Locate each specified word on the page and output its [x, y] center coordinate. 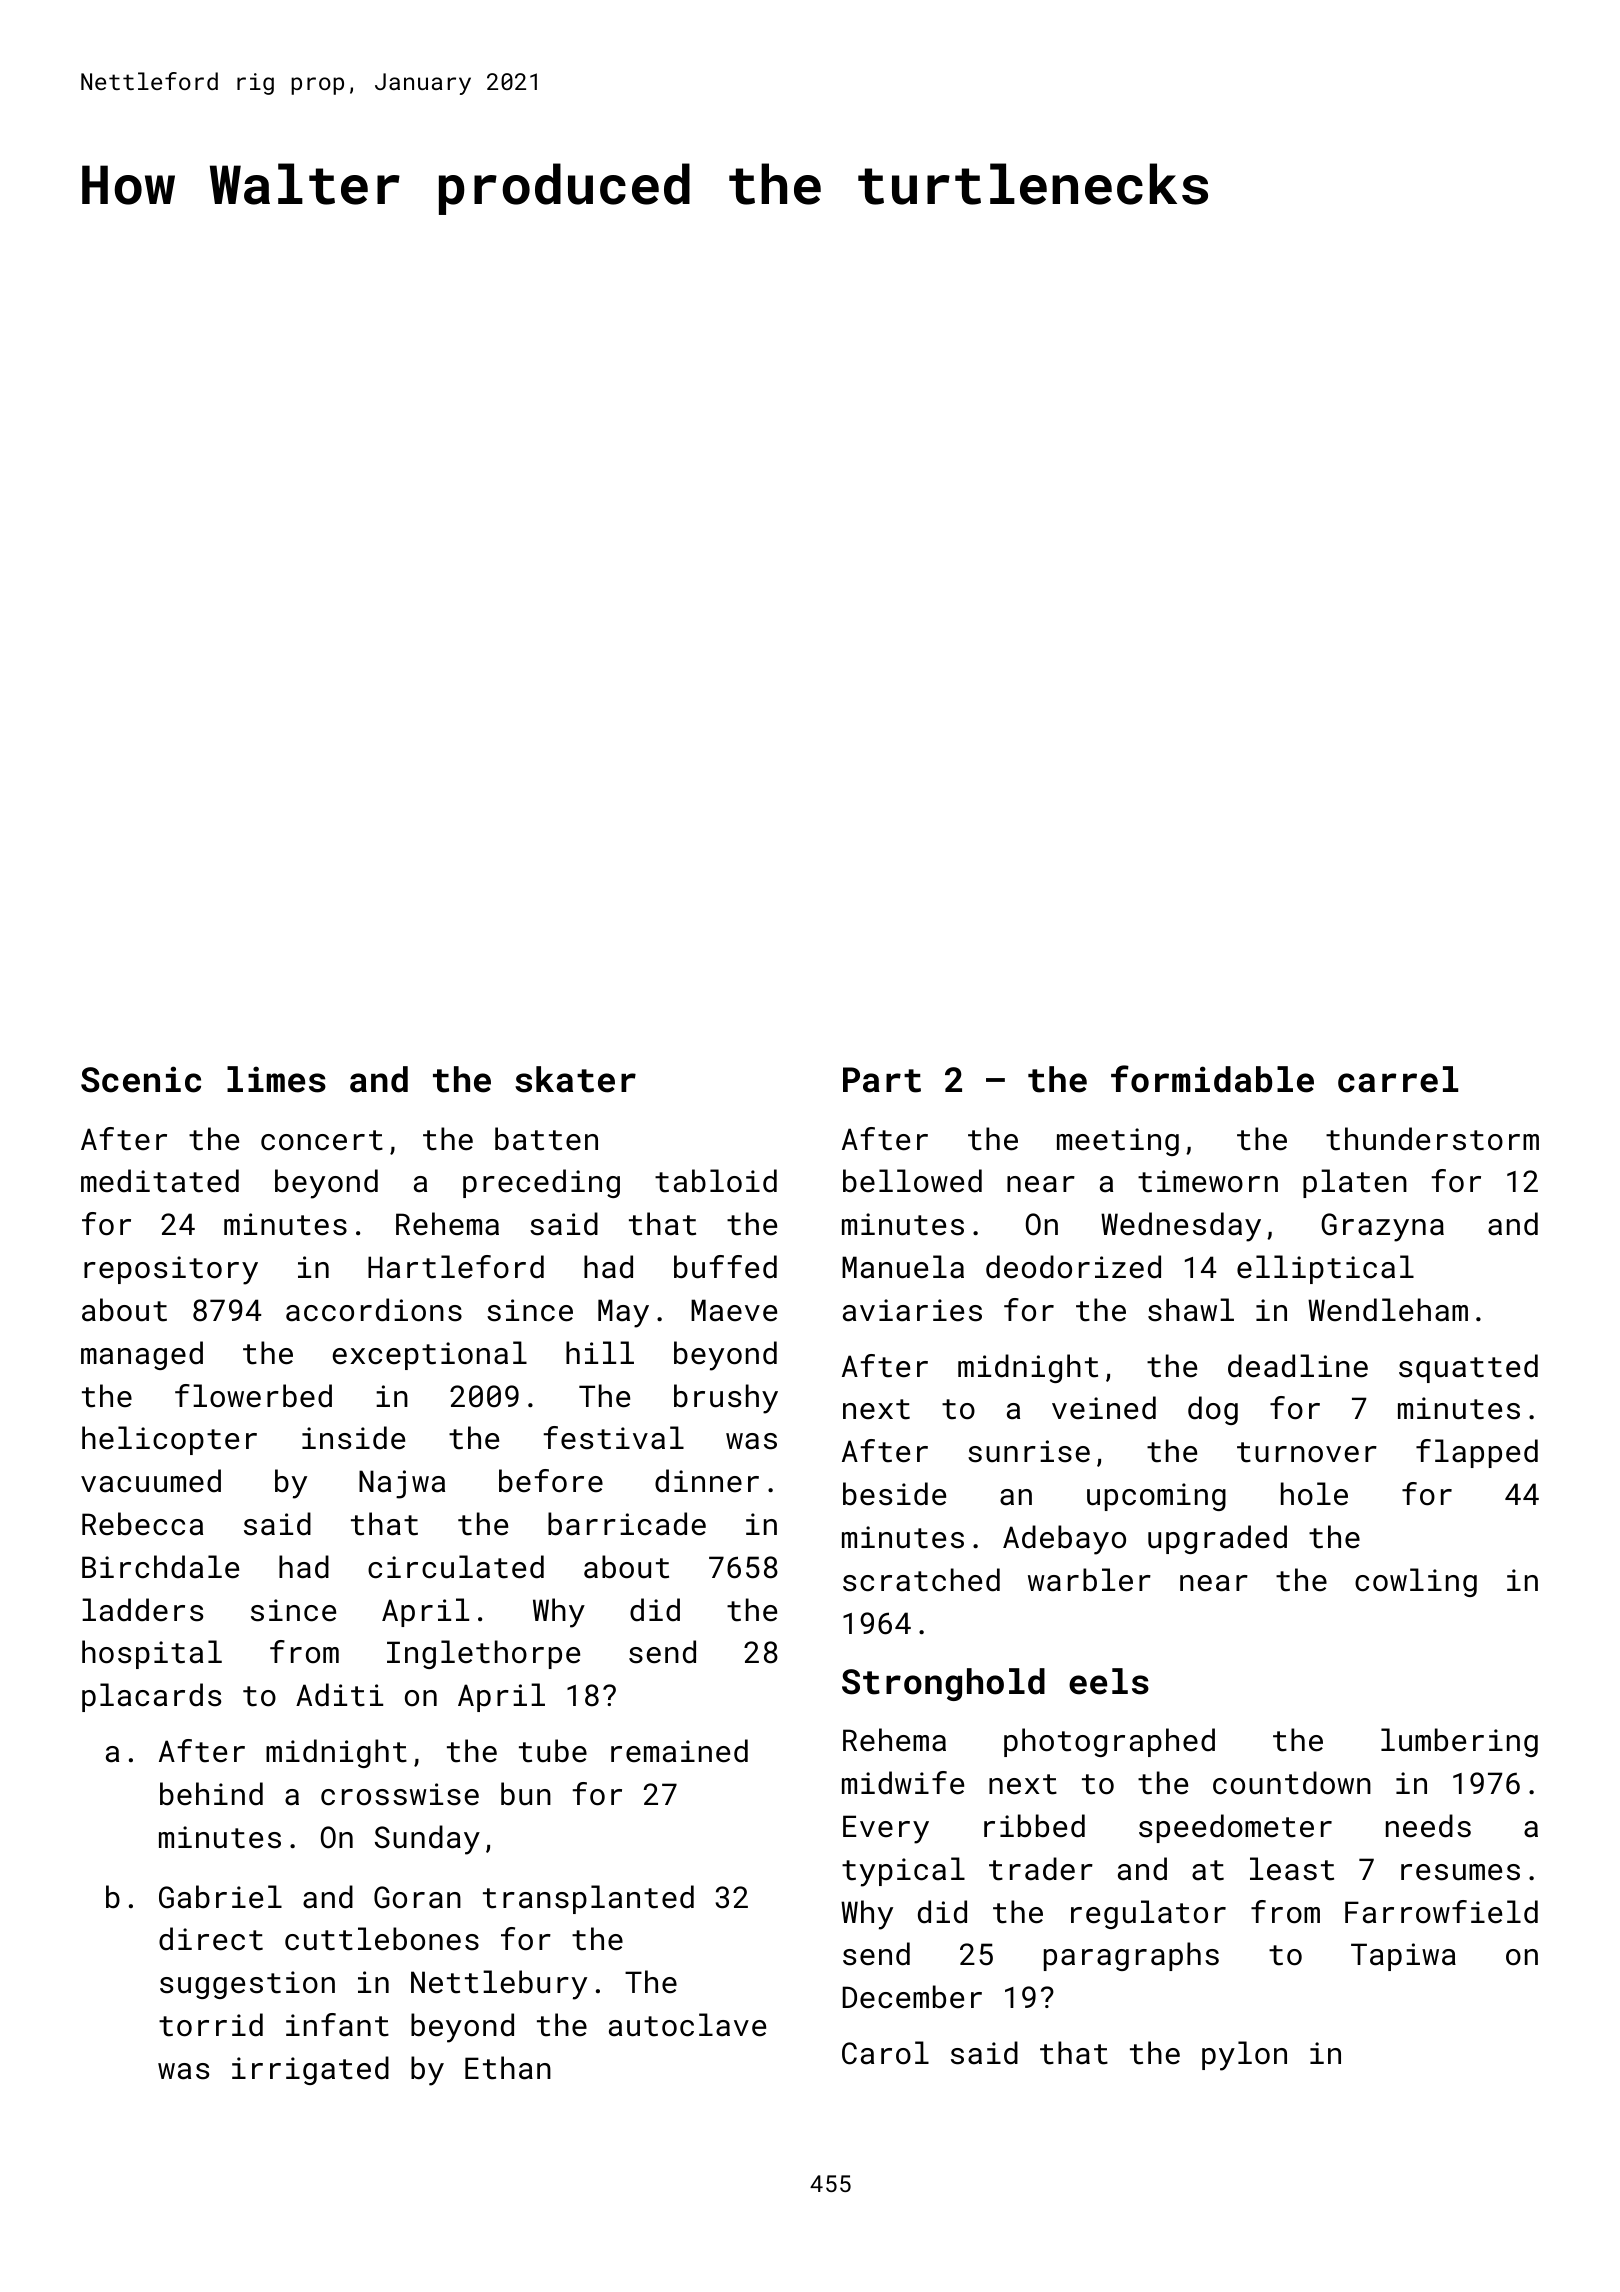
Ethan [508, 2068]
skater [575, 1079]
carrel [1398, 1079]
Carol [885, 2053]
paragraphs [1131, 1956]
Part [882, 1080]
